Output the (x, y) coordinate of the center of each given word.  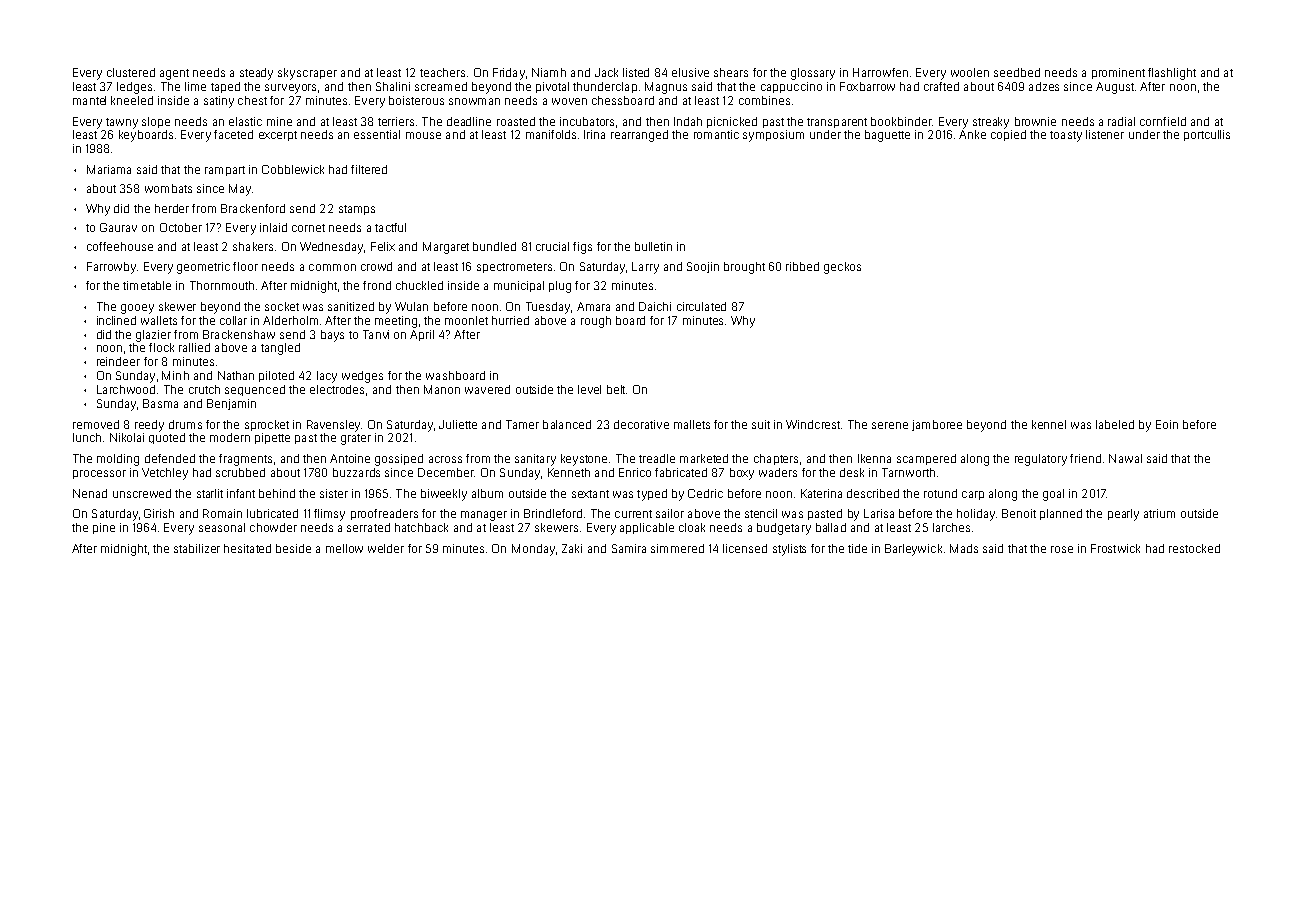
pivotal (552, 87)
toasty (1066, 136)
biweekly (444, 495)
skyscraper (307, 74)
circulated (701, 306)
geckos (842, 268)
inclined (116, 320)
